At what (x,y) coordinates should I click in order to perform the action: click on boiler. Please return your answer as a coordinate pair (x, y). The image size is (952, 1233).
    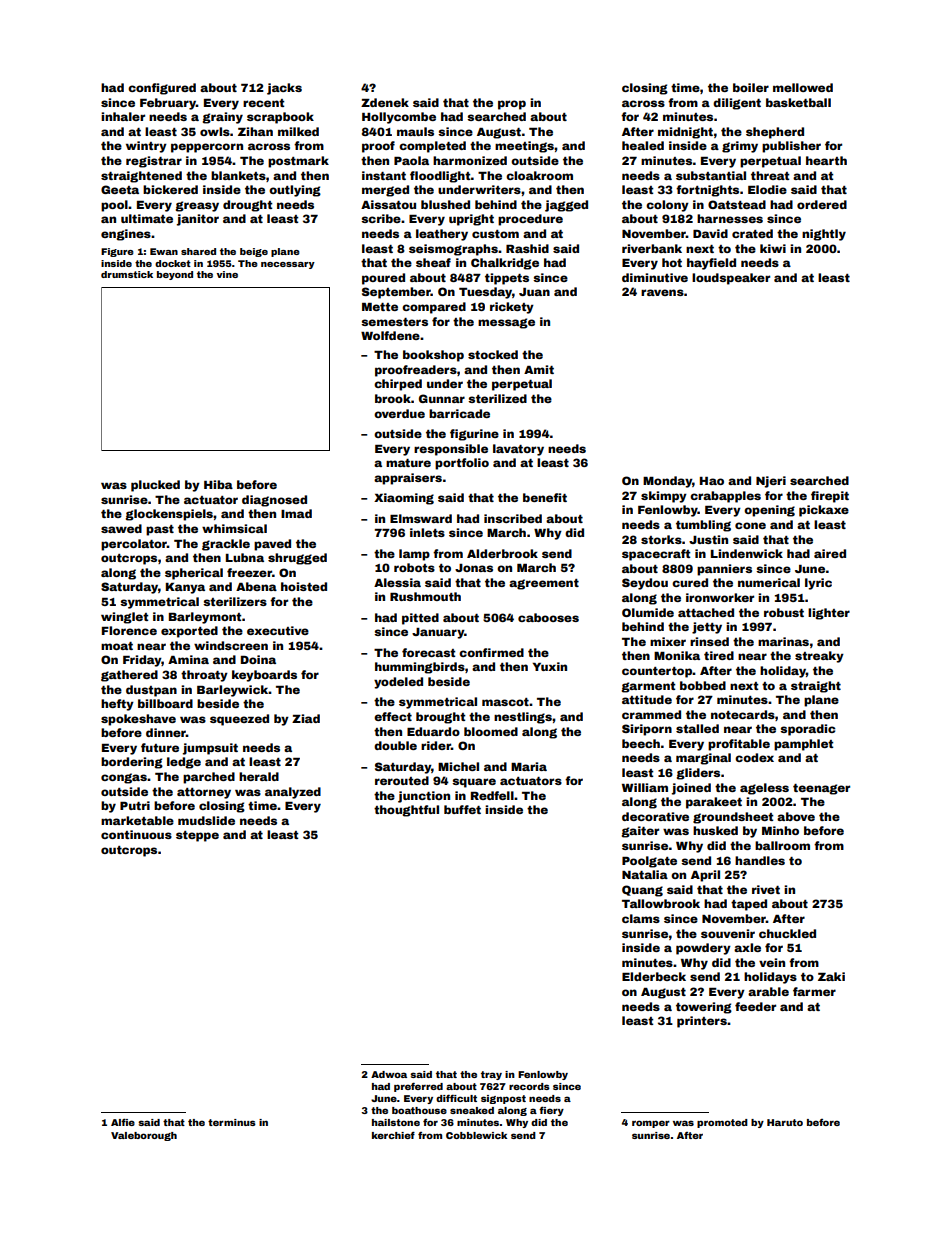
    Looking at the image, I should click on (751, 87).
